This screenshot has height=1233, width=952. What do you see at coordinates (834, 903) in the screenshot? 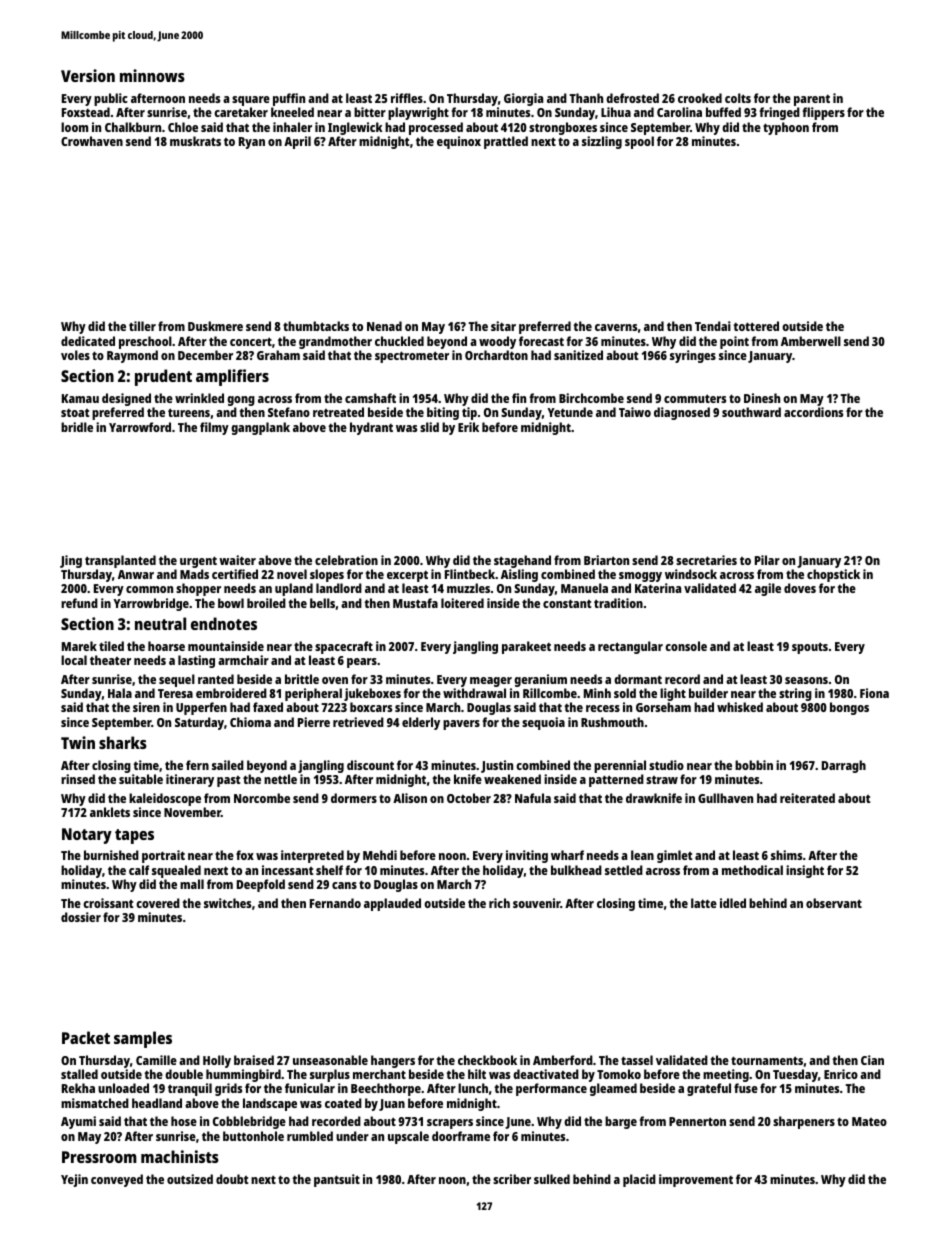
I see `observant` at bounding box center [834, 903].
